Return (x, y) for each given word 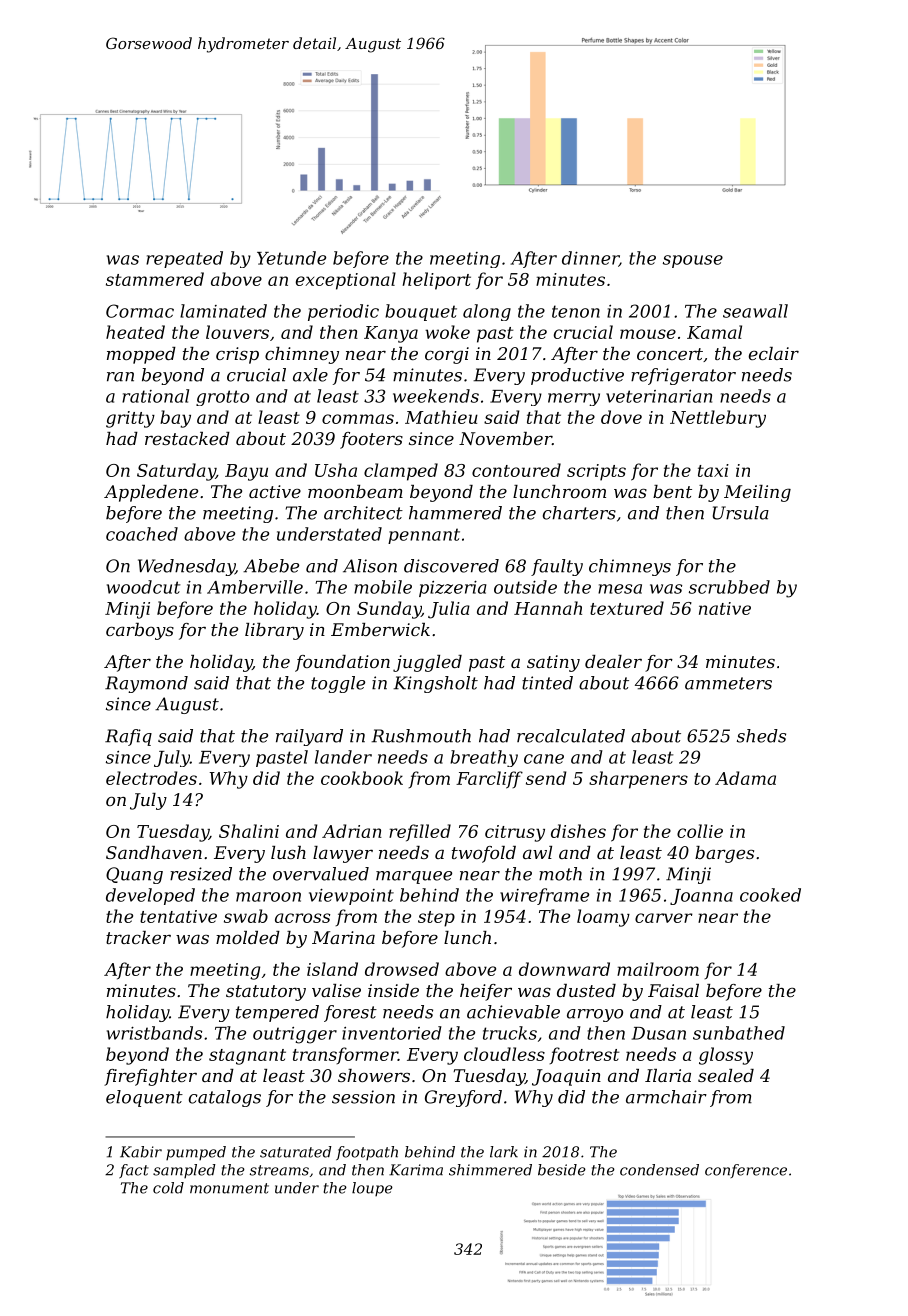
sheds (761, 736)
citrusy (515, 833)
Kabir (141, 1152)
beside (562, 1170)
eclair (774, 353)
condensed (659, 1170)
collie (700, 831)
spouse (693, 261)
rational (155, 396)
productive (577, 376)
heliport (436, 281)
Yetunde (291, 258)
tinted (547, 683)
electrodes (151, 778)
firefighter (150, 1077)
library (274, 631)
